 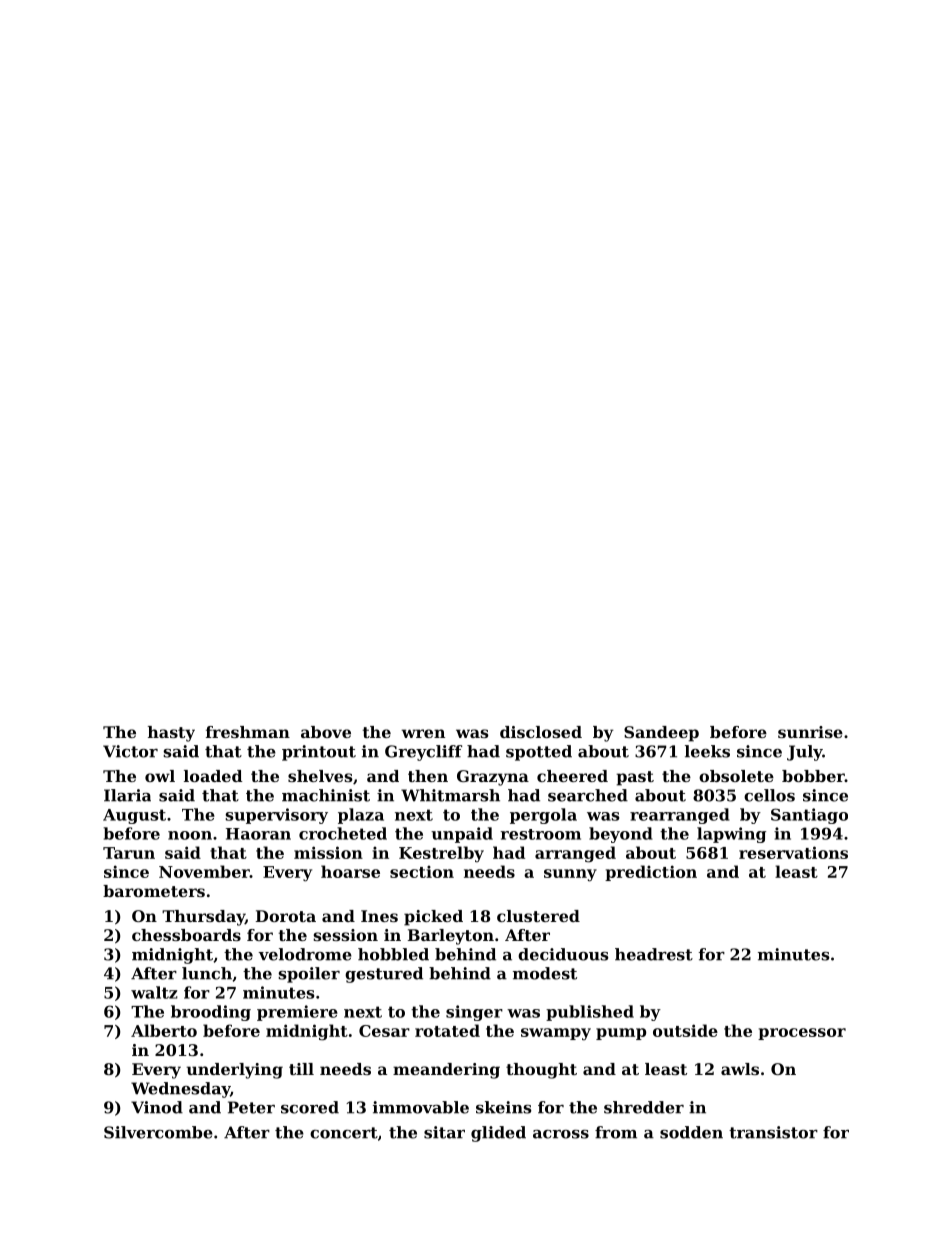 What do you see at coordinates (428, 776) in the screenshot?
I see `then` at bounding box center [428, 776].
